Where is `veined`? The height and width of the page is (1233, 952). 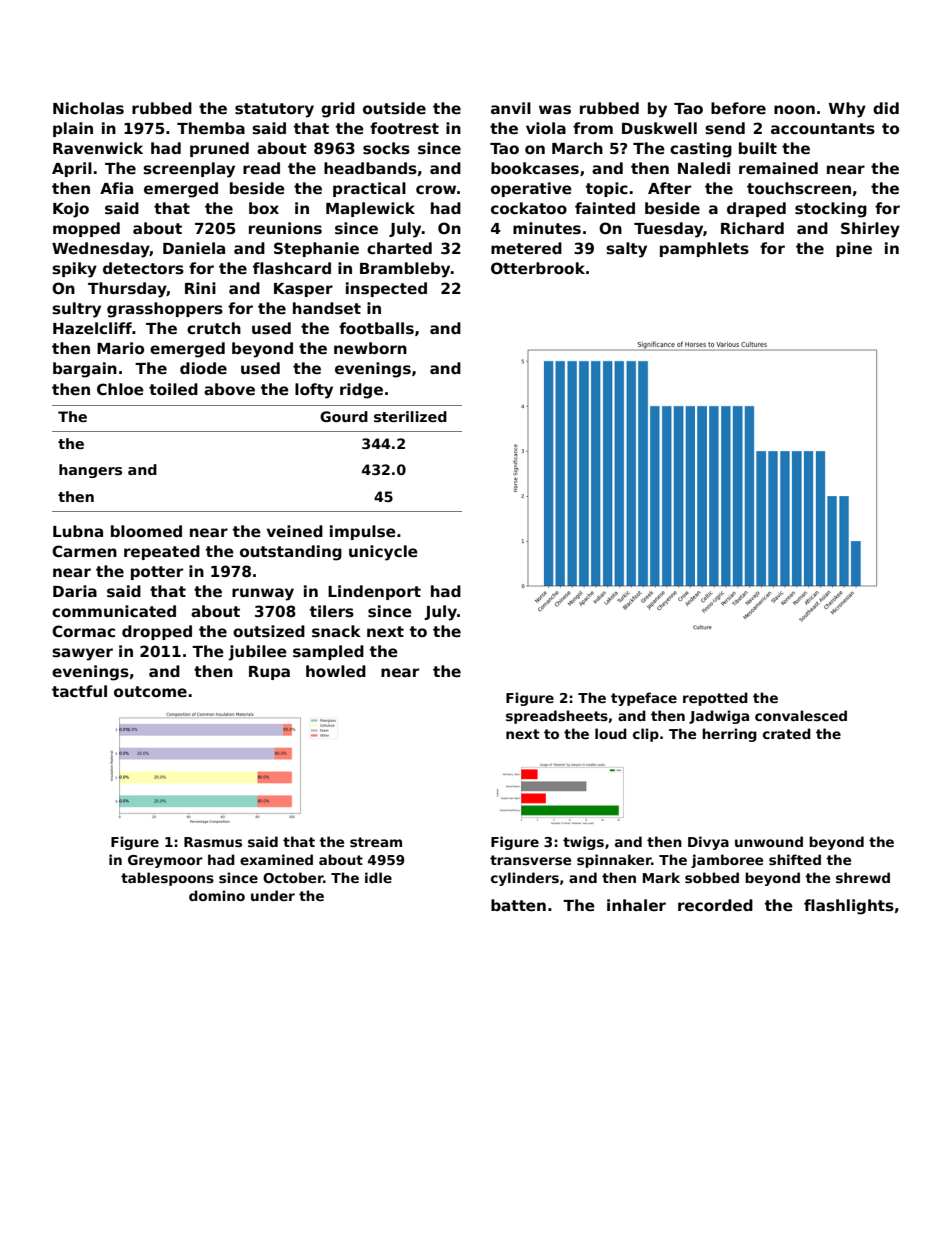
veined is located at coordinates (295, 531).
